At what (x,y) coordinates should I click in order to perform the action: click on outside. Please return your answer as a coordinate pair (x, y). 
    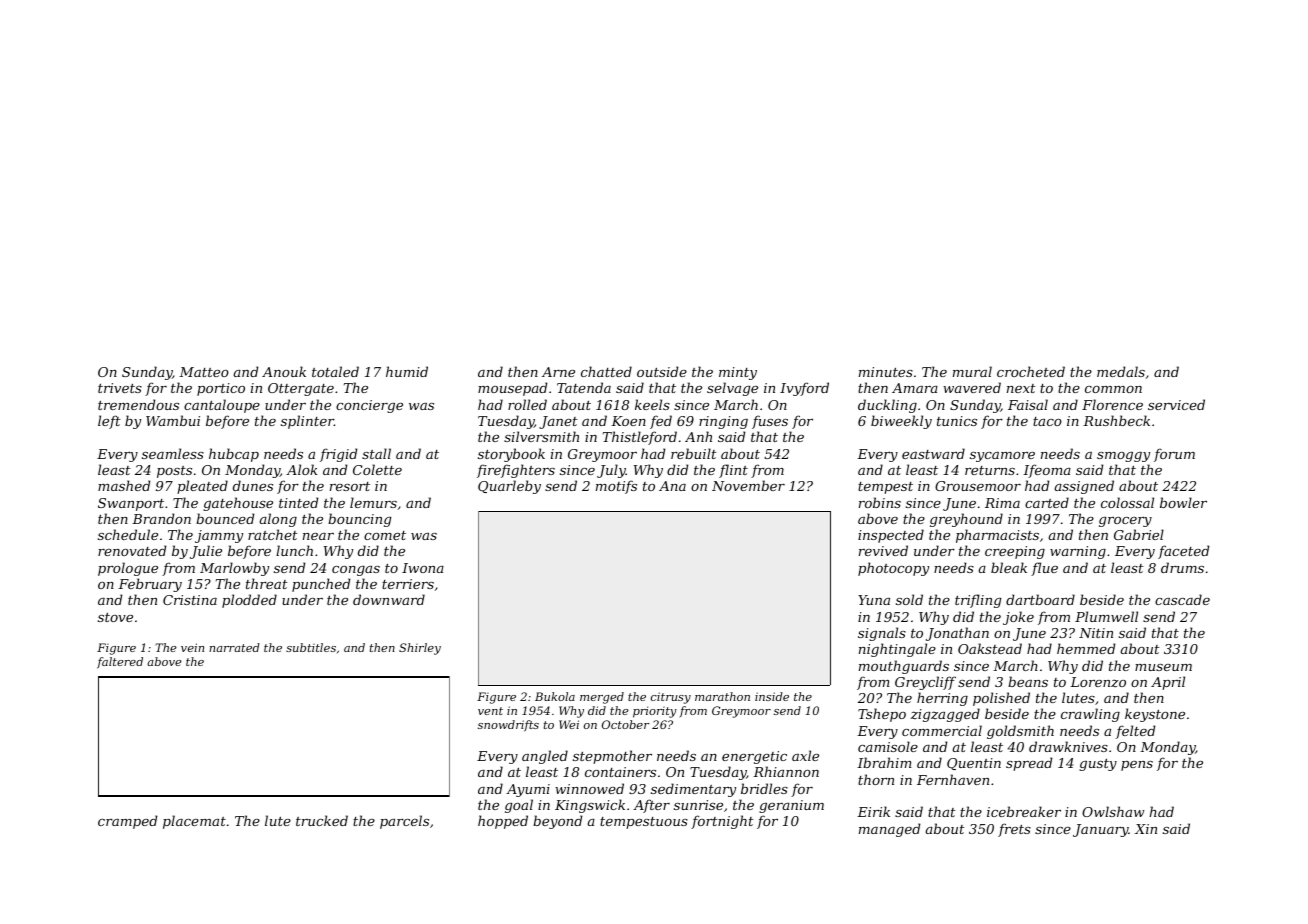
    Looking at the image, I should click on (662, 371).
